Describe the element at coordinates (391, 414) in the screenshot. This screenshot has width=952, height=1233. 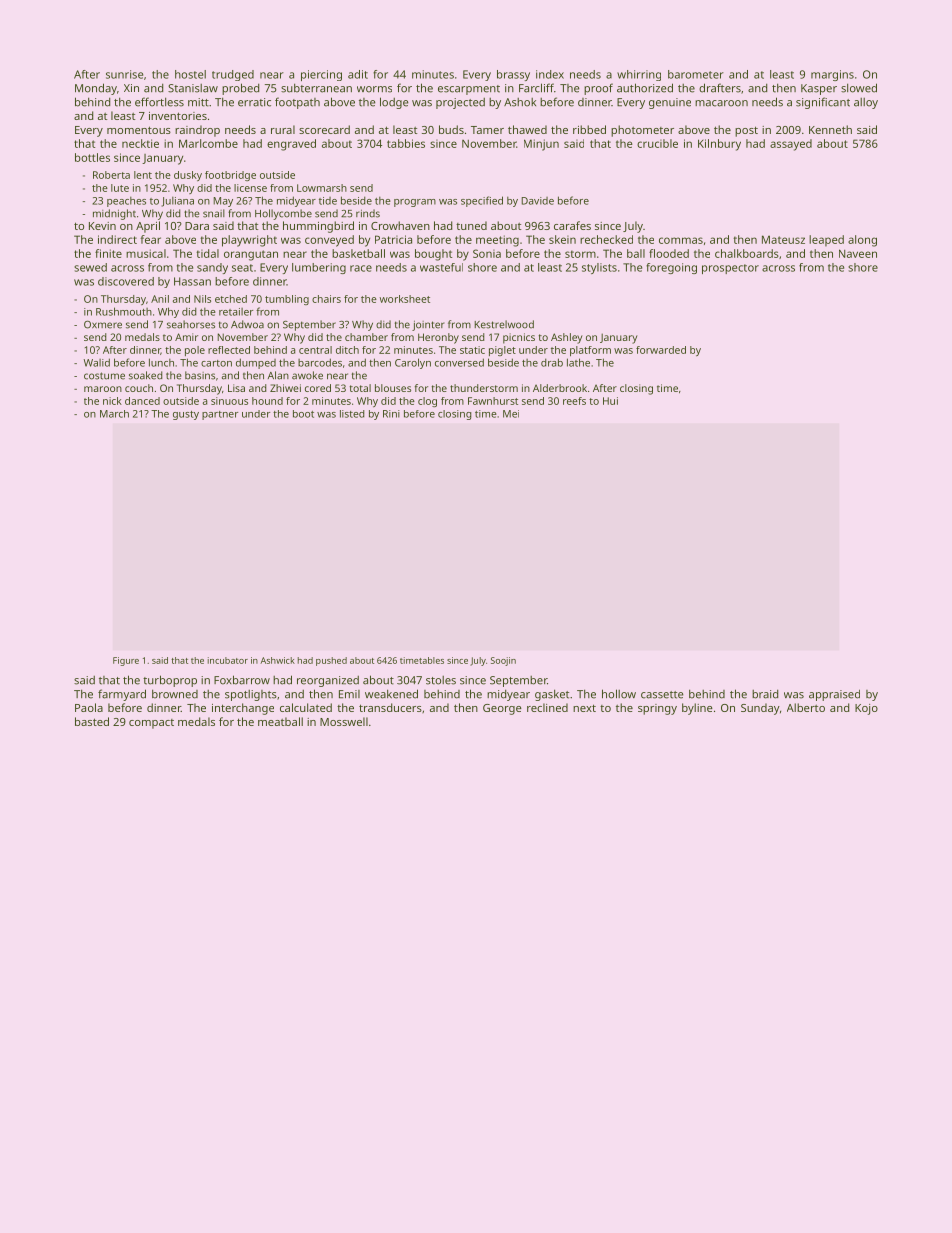
I see `Rini` at that location.
